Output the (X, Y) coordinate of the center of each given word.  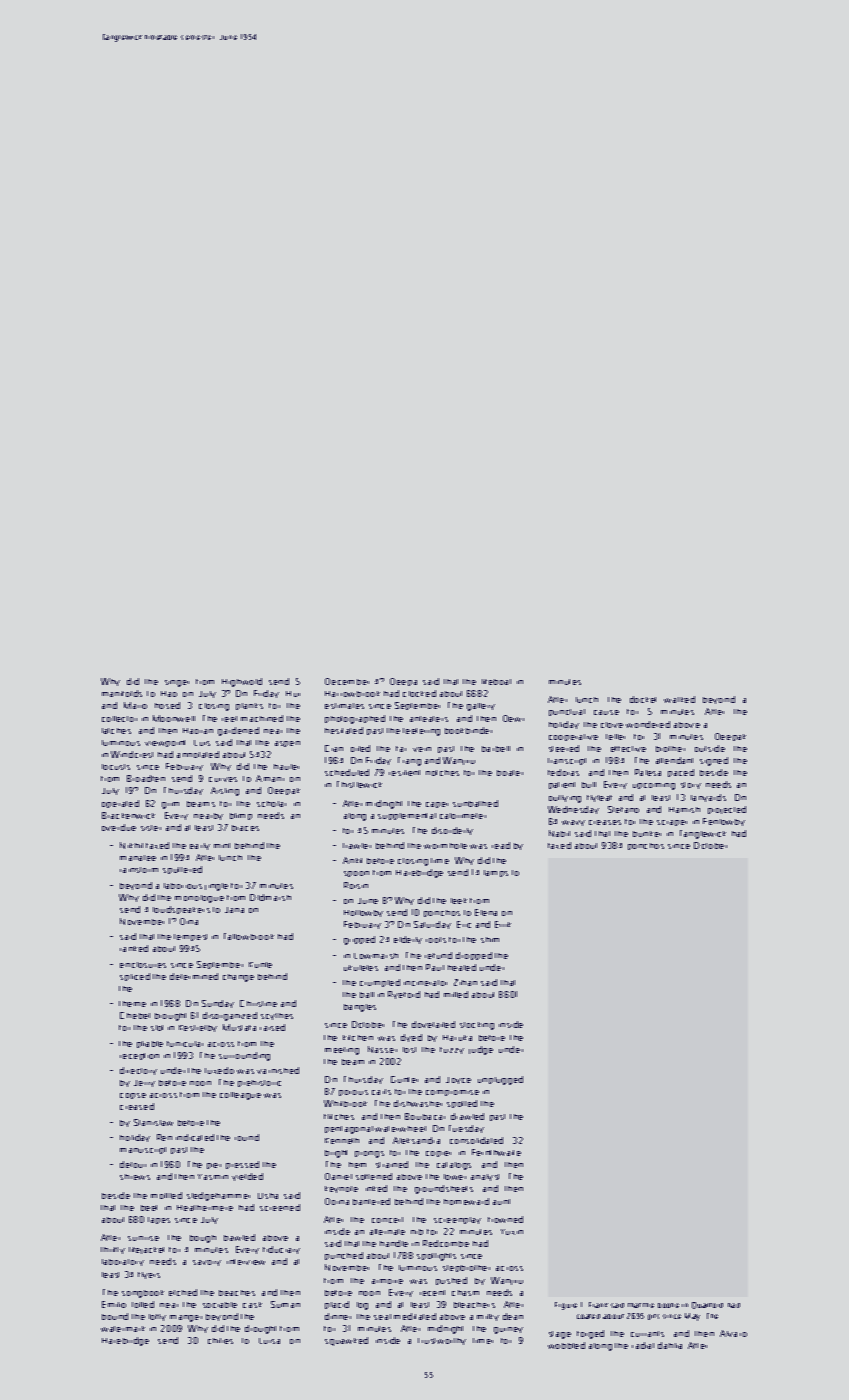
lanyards (708, 798)
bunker (647, 834)
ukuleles (361, 968)
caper (437, 805)
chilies (220, 1341)
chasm (465, 1293)
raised (272, 1027)
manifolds (122, 693)
